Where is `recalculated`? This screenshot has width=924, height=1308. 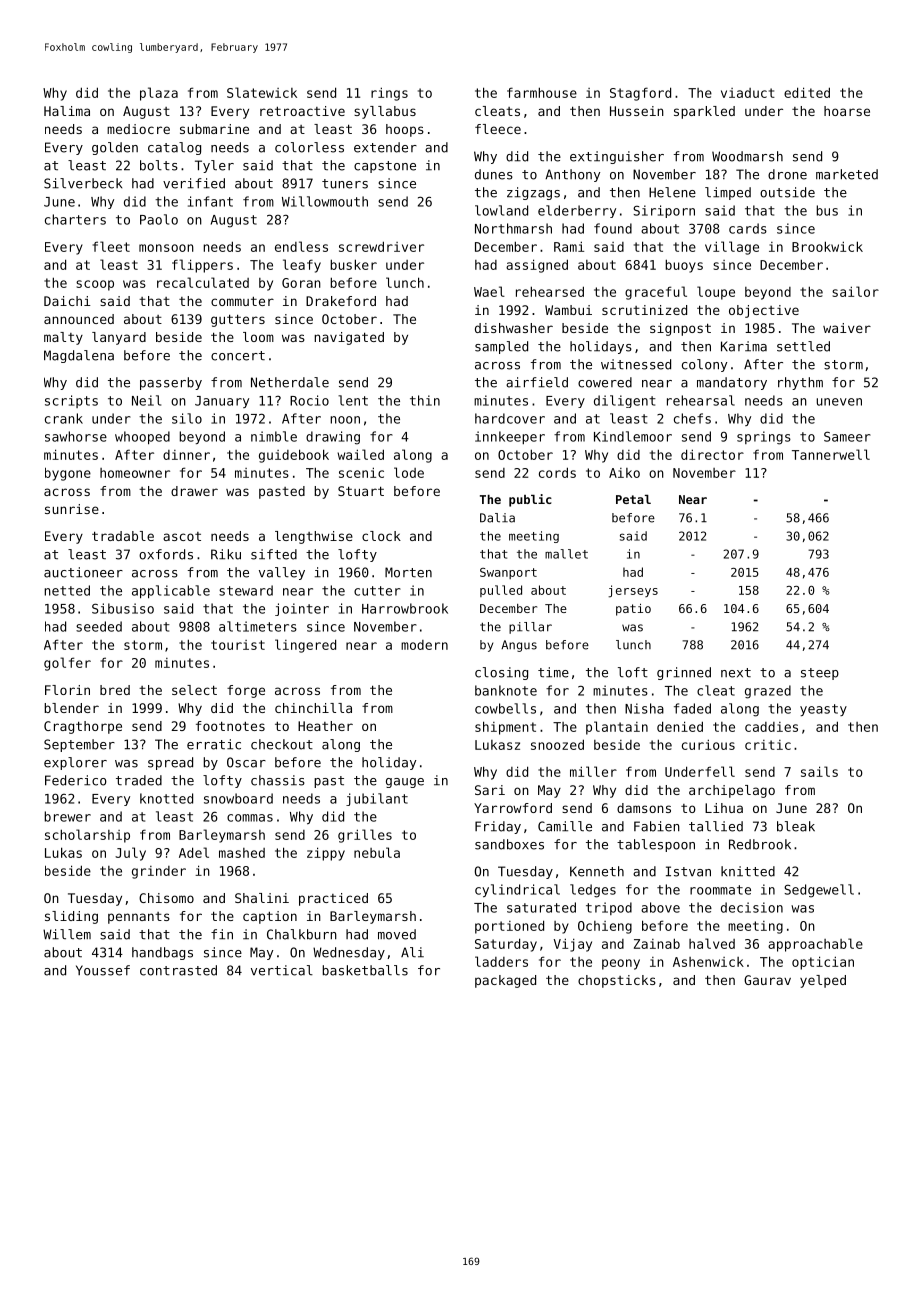 recalculated is located at coordinates (203, 282).
